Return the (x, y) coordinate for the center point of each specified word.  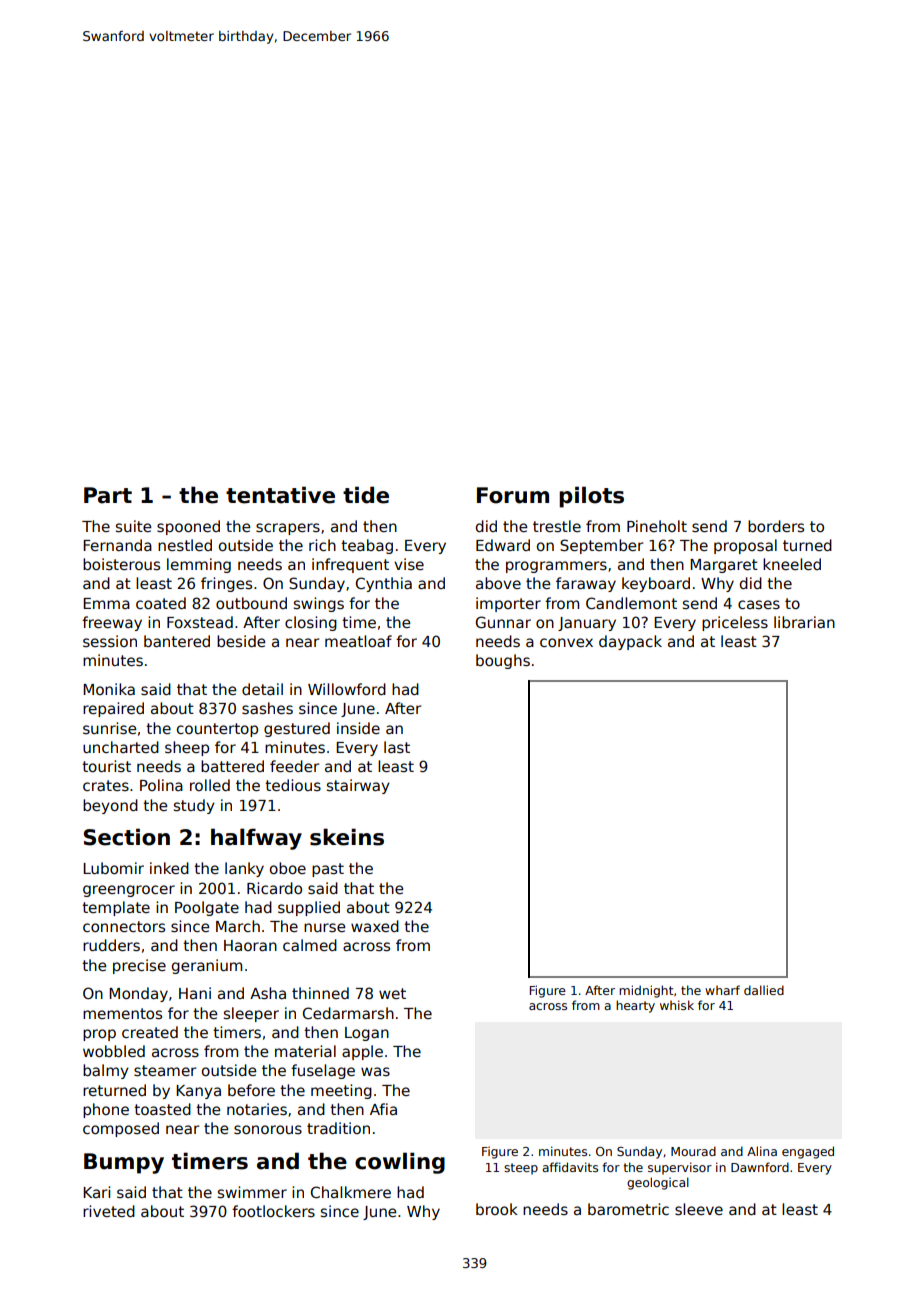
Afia (383, 1109)
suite (133, 526)
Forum (513, 495)
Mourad (693, 1151)
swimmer (252, 1192)
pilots (591, 497)
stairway (358, 786)
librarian (804, 622)
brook (497, 1209)
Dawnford (760, 1167)
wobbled (114, 1051)
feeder (294, 766)
